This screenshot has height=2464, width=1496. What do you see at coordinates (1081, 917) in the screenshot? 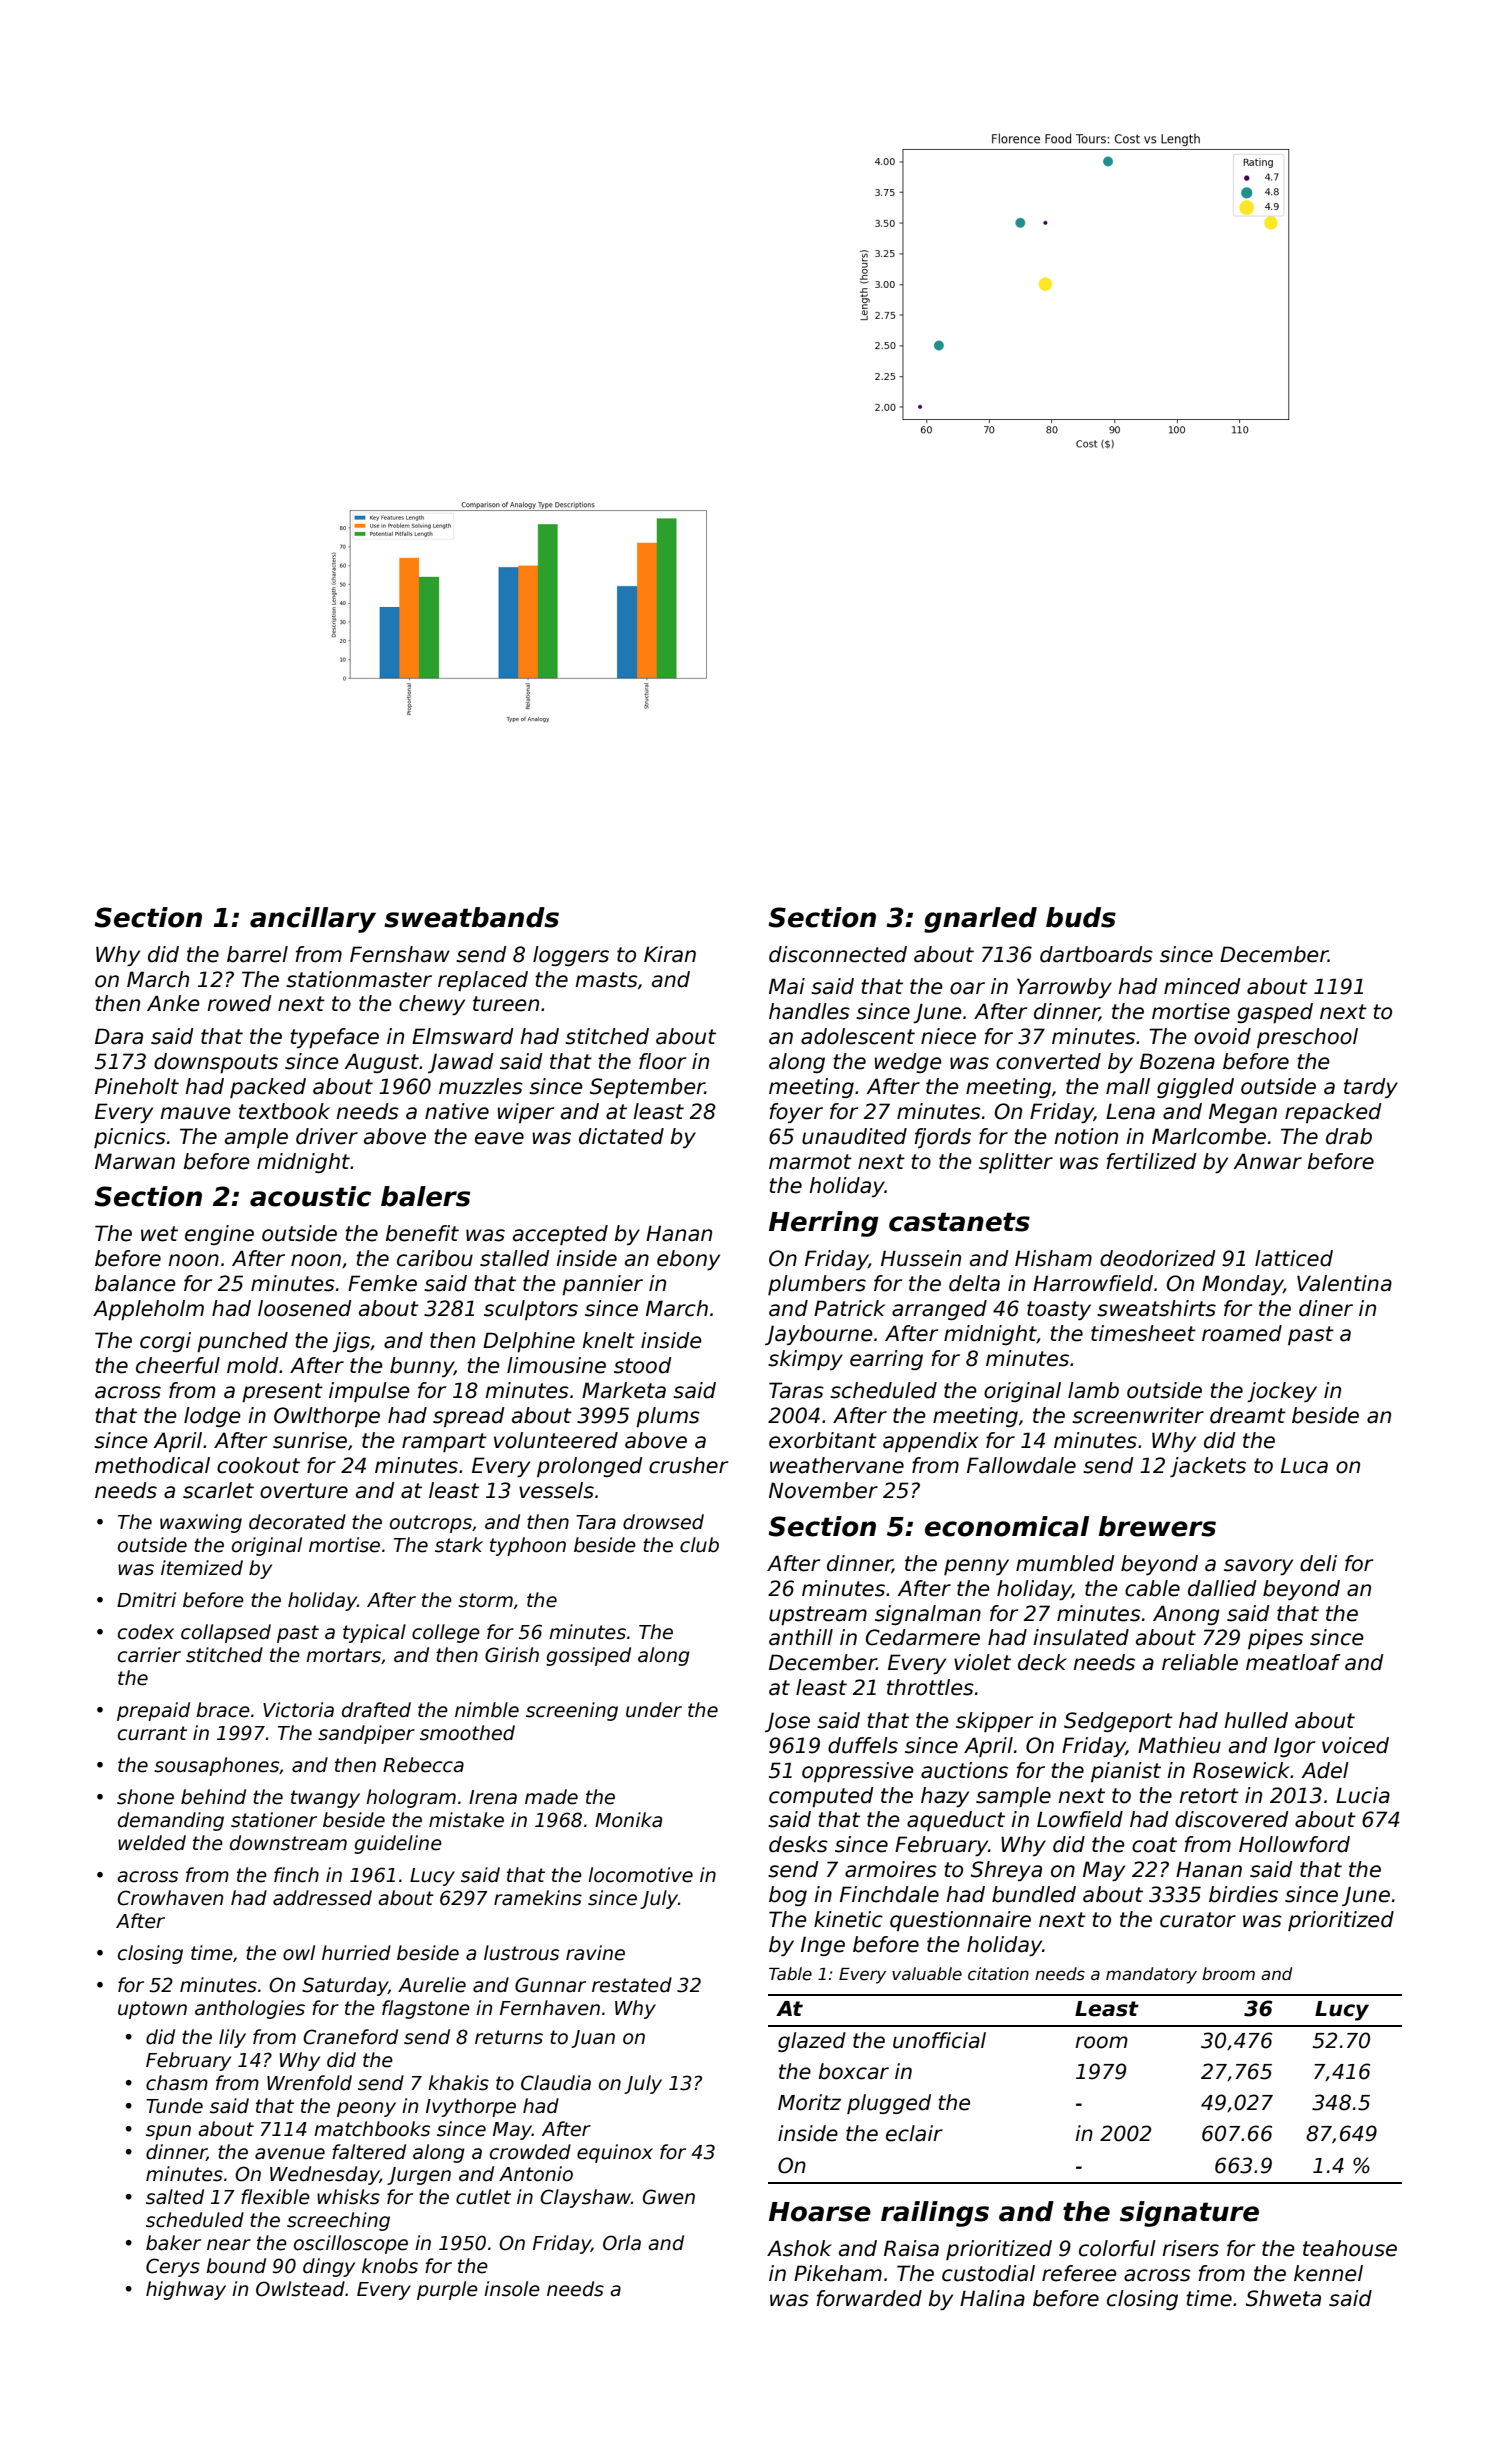
I see `buds` at bounding box center [1081, 917].
